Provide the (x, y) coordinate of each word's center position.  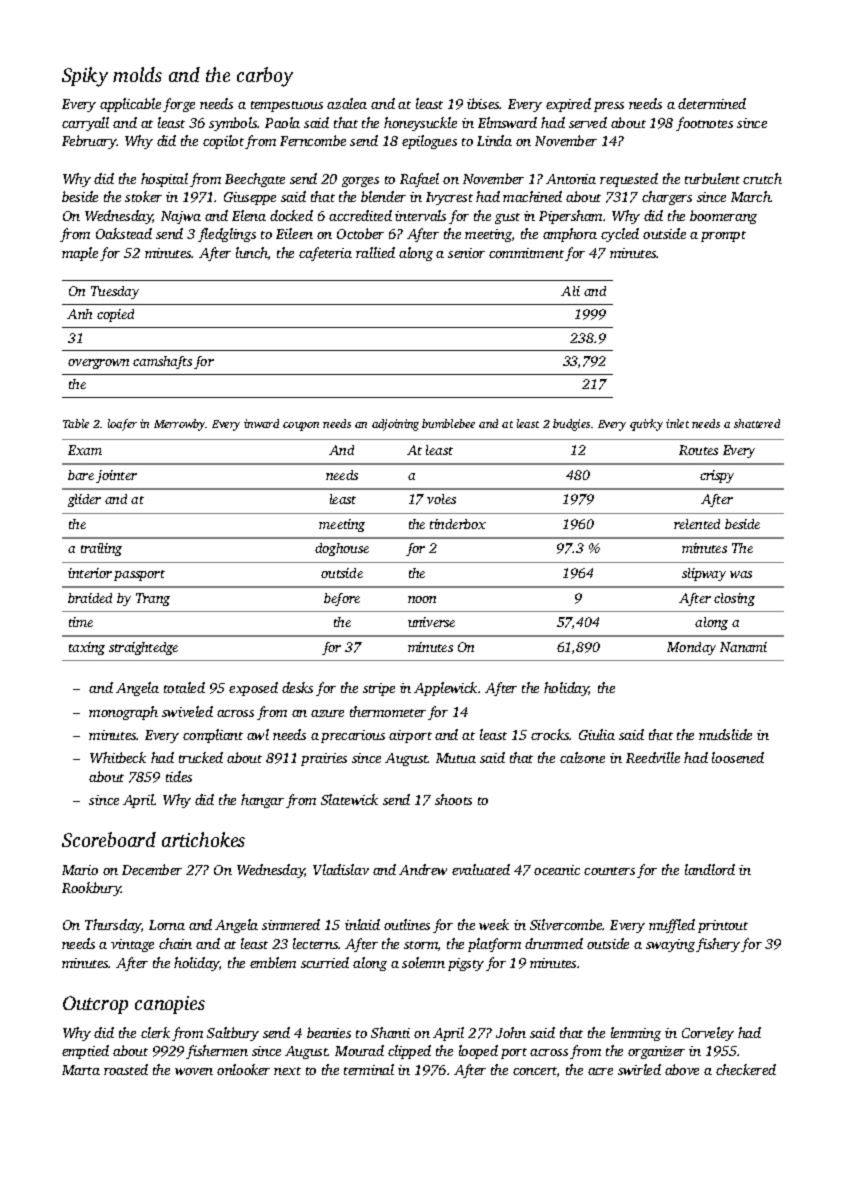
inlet (677, 423)
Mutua (456, 758)
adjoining (395, 425)
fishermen (217, 1052)
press (609, 107)
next (287, 1071)
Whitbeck (118, 757)
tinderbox (458, 524)
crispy (717, 476)
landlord (710, 869)
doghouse (342, 549)
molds (137, 74)
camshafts (162, 362)
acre (600, 1071)
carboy (265, 77)
